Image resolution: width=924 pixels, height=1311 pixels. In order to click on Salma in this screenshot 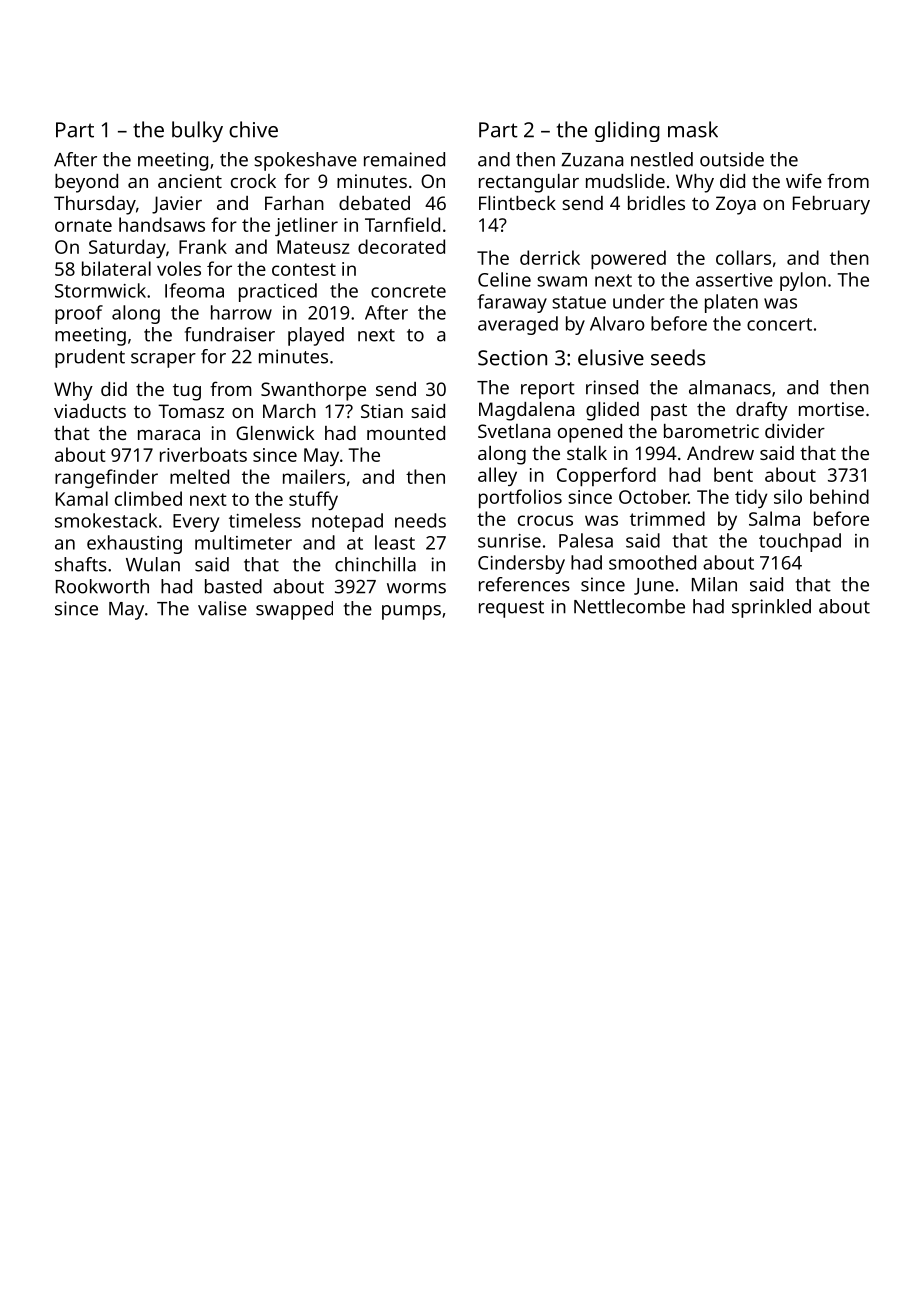, I will do `click(774, 518)`.
